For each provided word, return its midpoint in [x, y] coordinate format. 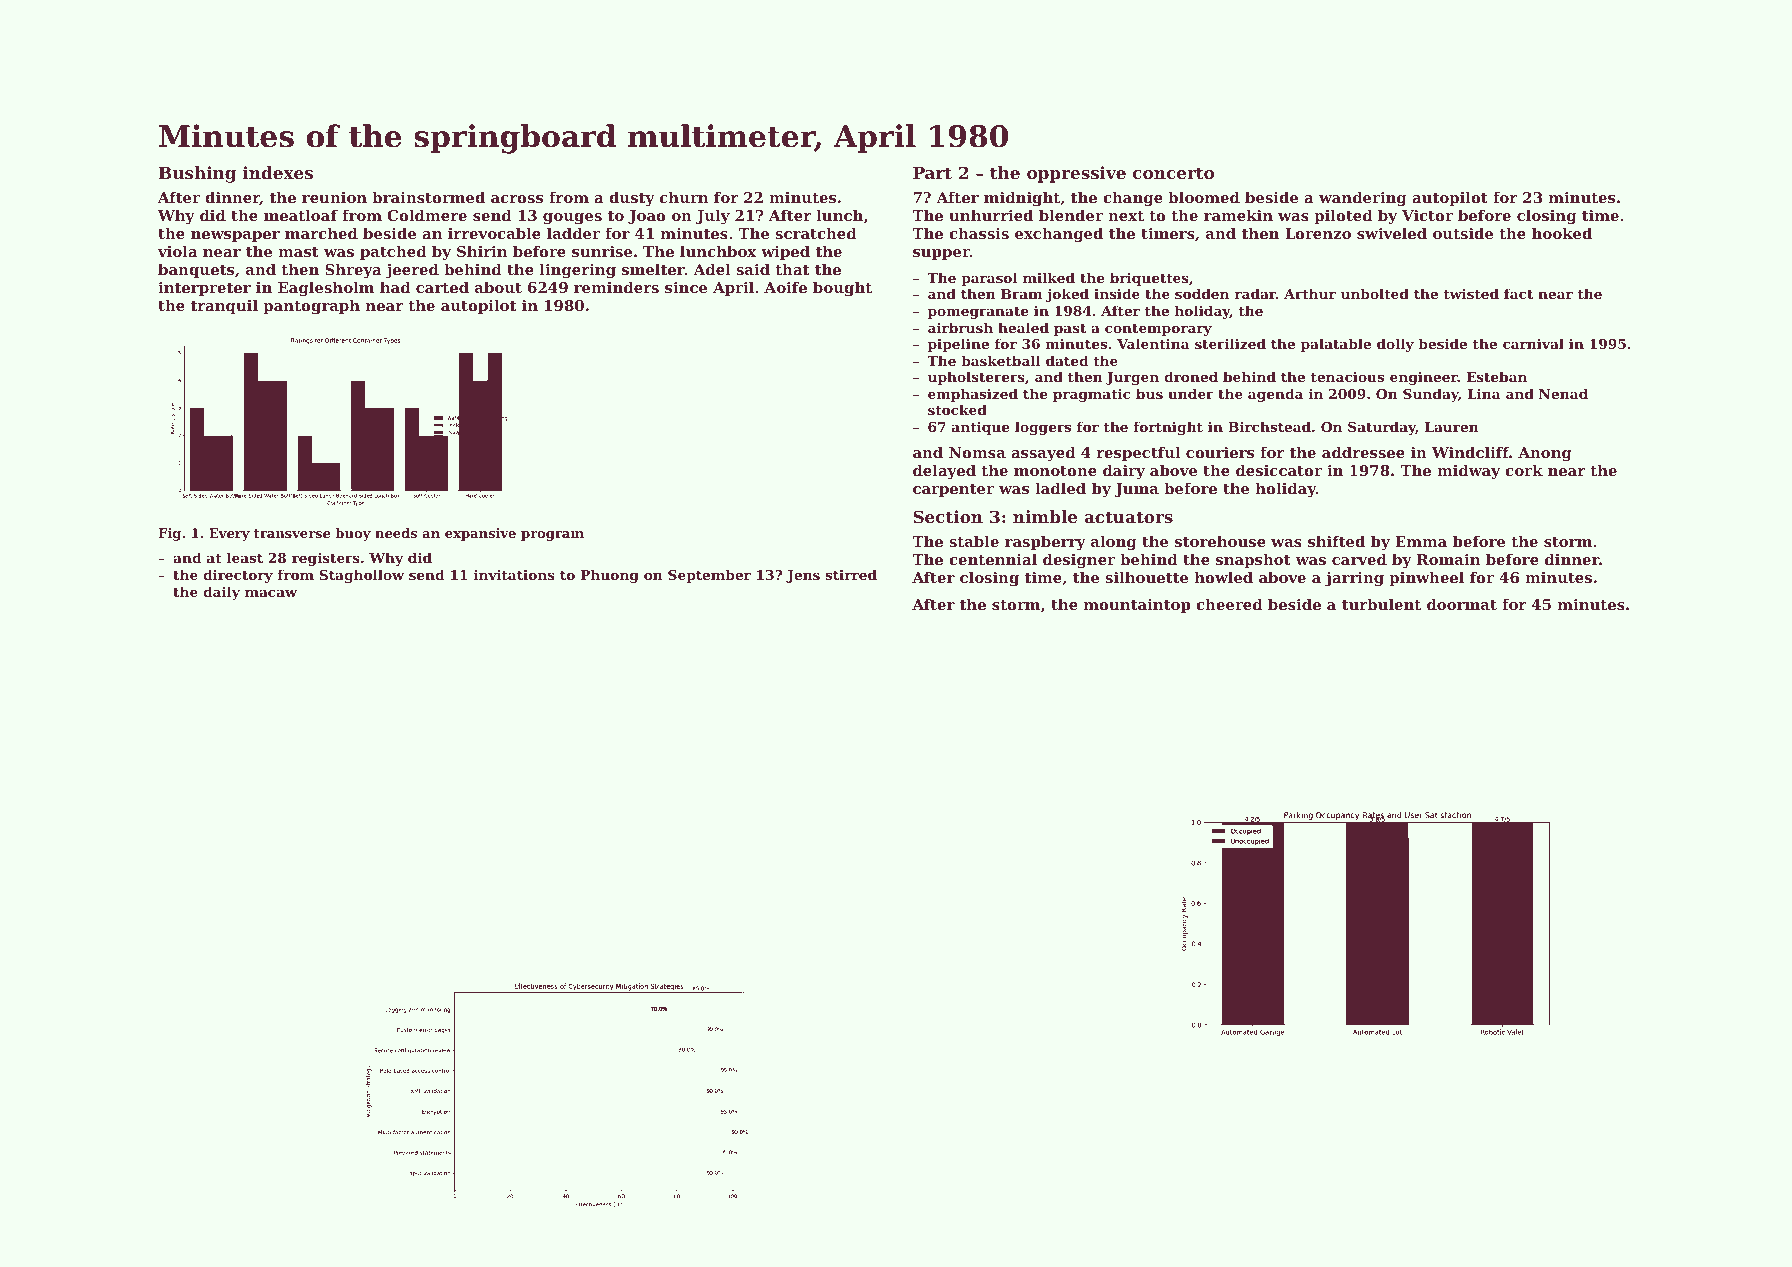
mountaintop [1137, 606]
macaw [271, 593]
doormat [1462, 604]
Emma [1421, 541]
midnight [1022, 199]
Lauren [1452, 427]
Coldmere [427, 215]
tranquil [224, 306]
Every [229, 534]
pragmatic [1092, 395]
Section [948, 516]
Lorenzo [1318, 233]
